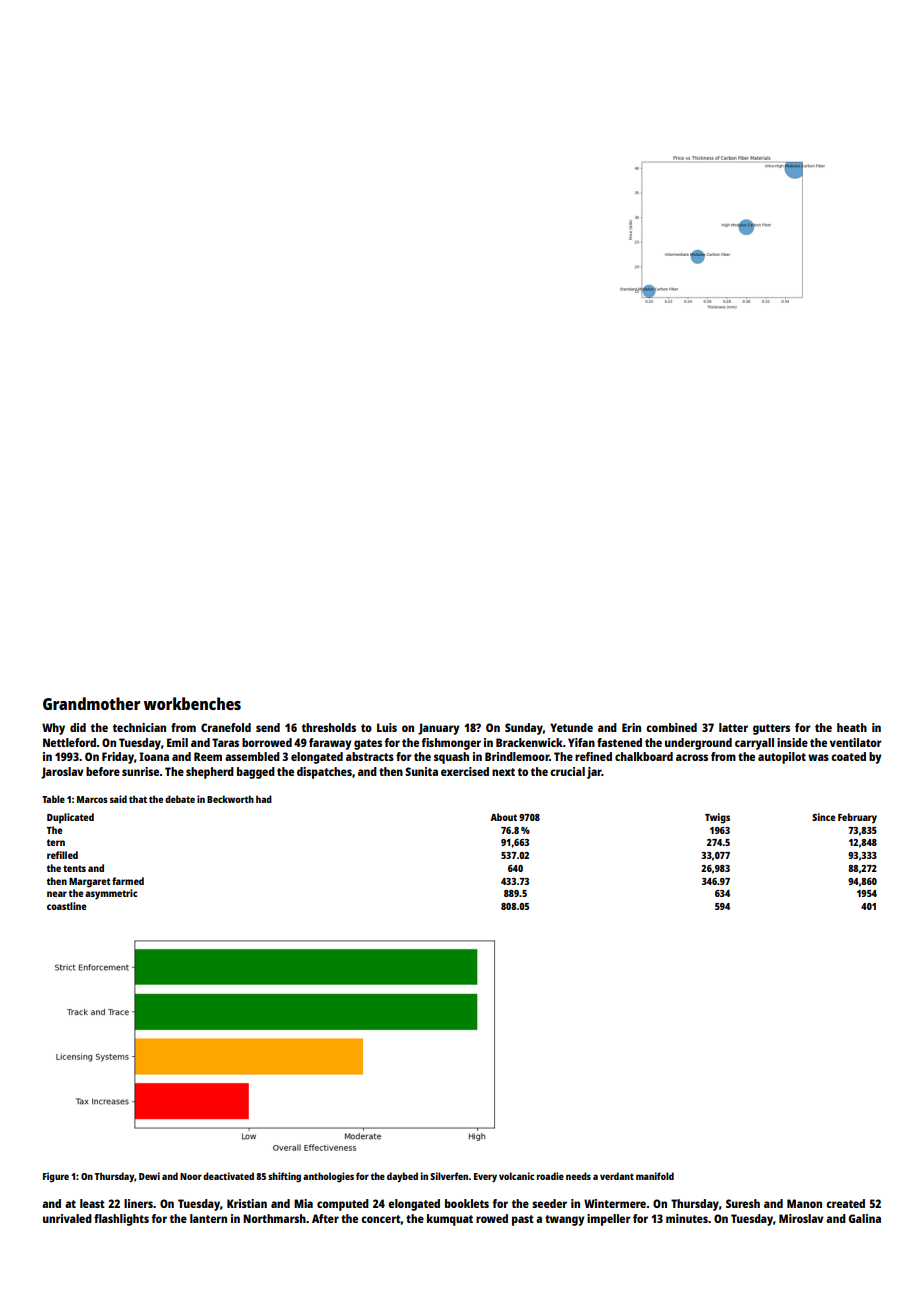 This page has width=924, height=1308. Describe the element at coordinates (264, 799) in the page. I see `had` at that location.
